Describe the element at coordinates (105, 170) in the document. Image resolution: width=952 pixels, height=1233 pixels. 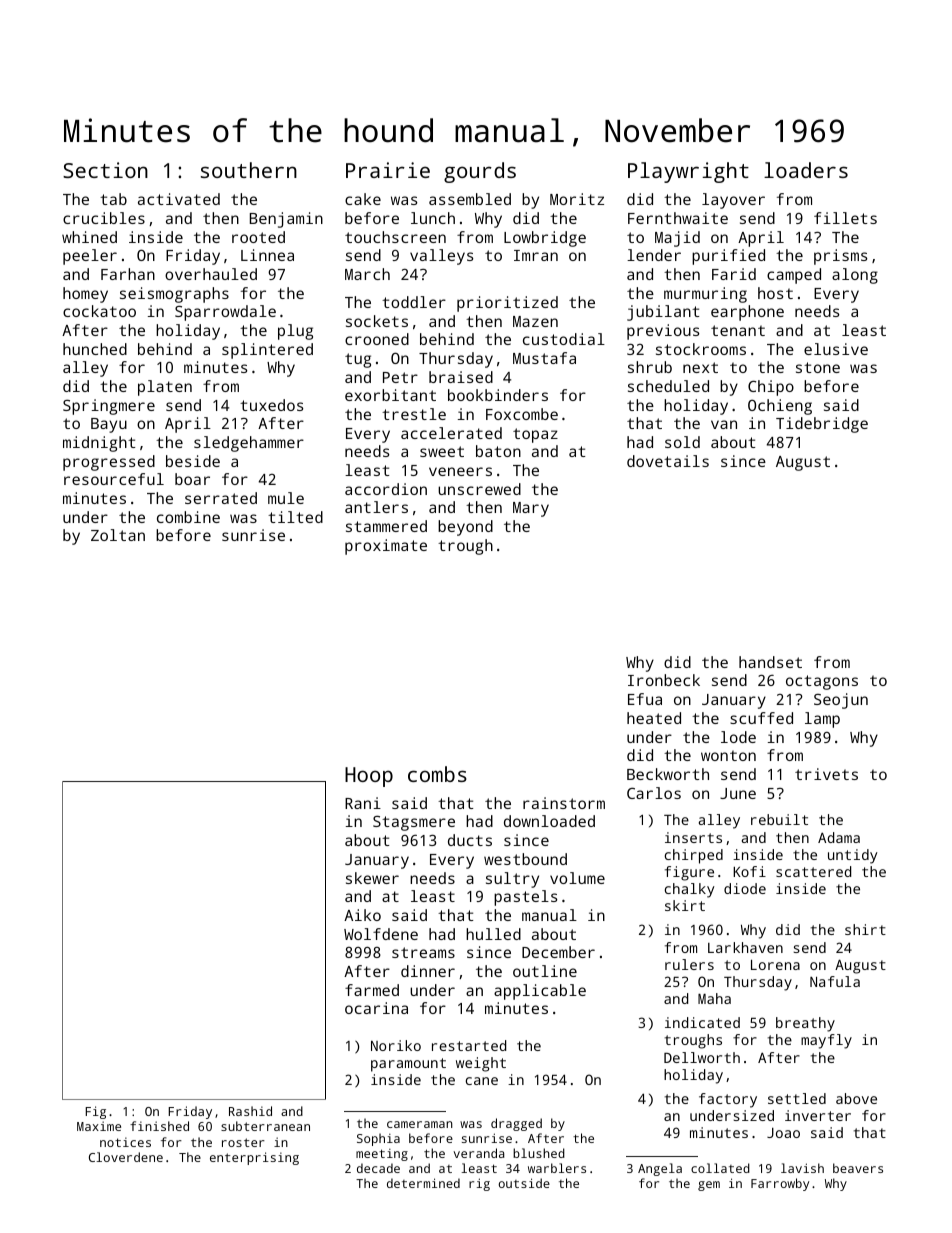
I see `Section` at that location.
